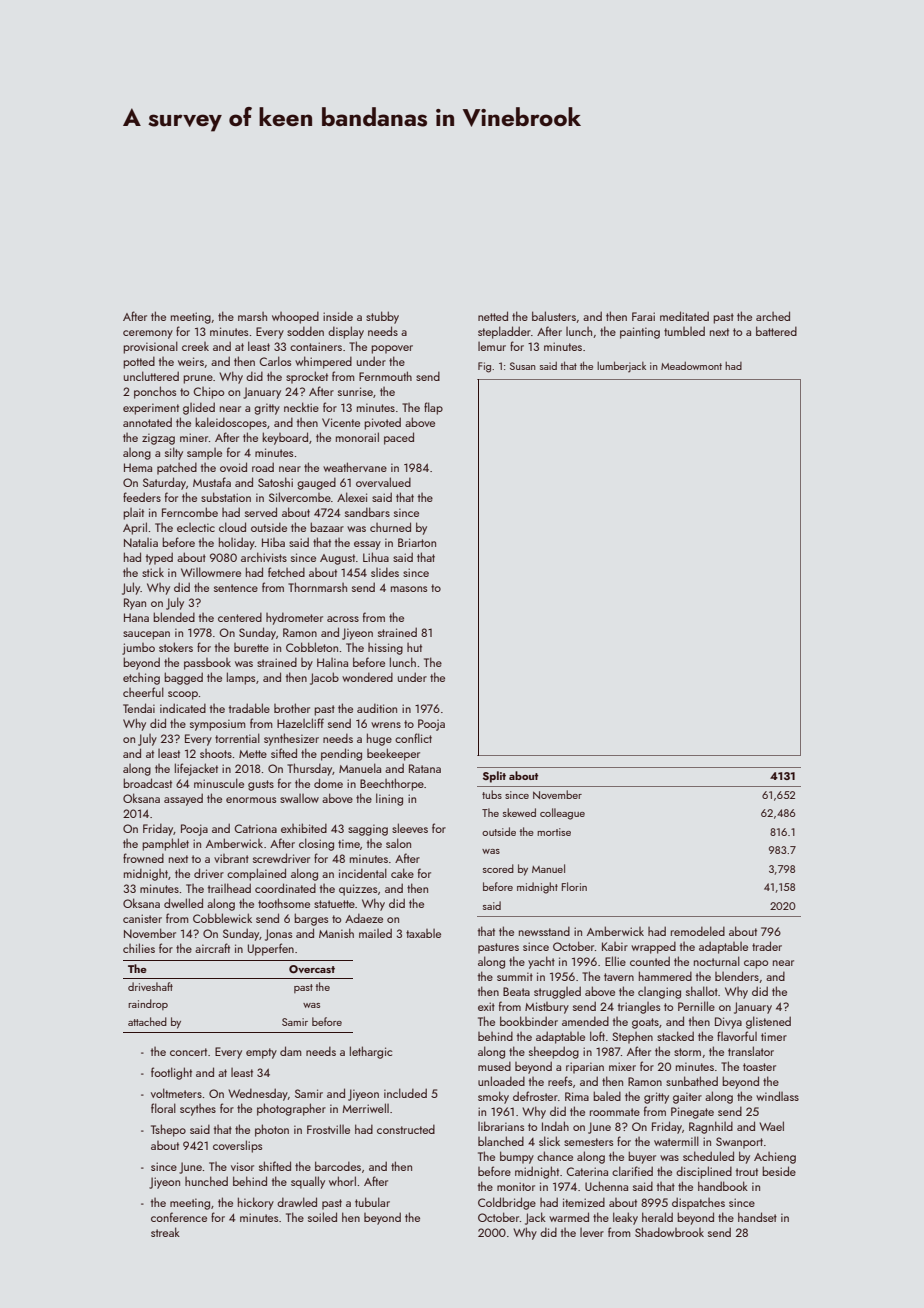 Image resolution: width=924 pixels, height=1308 pixels. What do you see at coordinates (377, 708) in the screenshot?
I see `audition` at bounding box center [377, 708].
